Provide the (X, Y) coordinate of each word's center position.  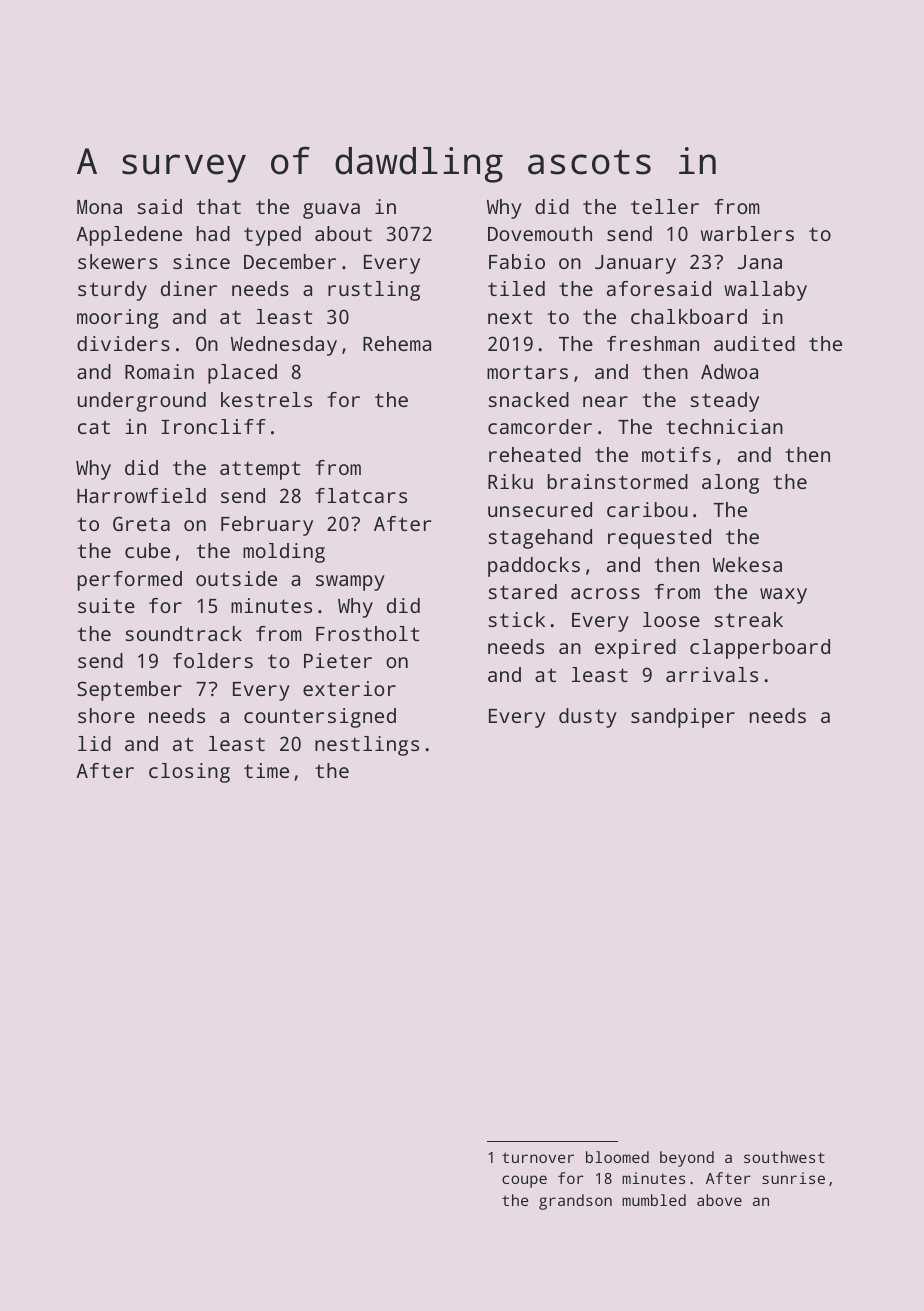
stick (516, 619)
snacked (528, 399)
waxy (783, 596)
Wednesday (284, 346)
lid (94, 743)
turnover (538, 1157)
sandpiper (683, 718)
